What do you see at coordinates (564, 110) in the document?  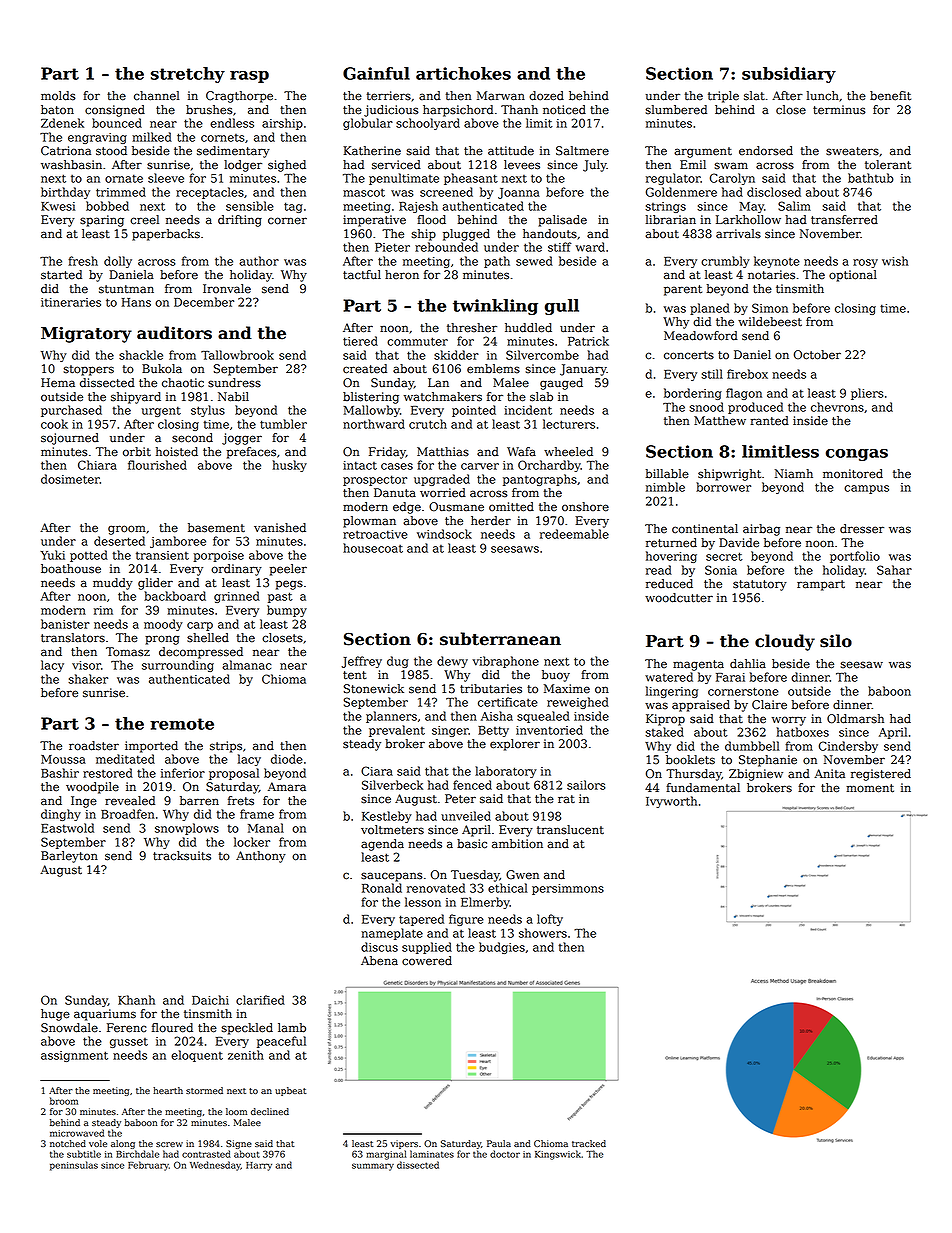 I see `noticed` at bounding box center [564, 110].
